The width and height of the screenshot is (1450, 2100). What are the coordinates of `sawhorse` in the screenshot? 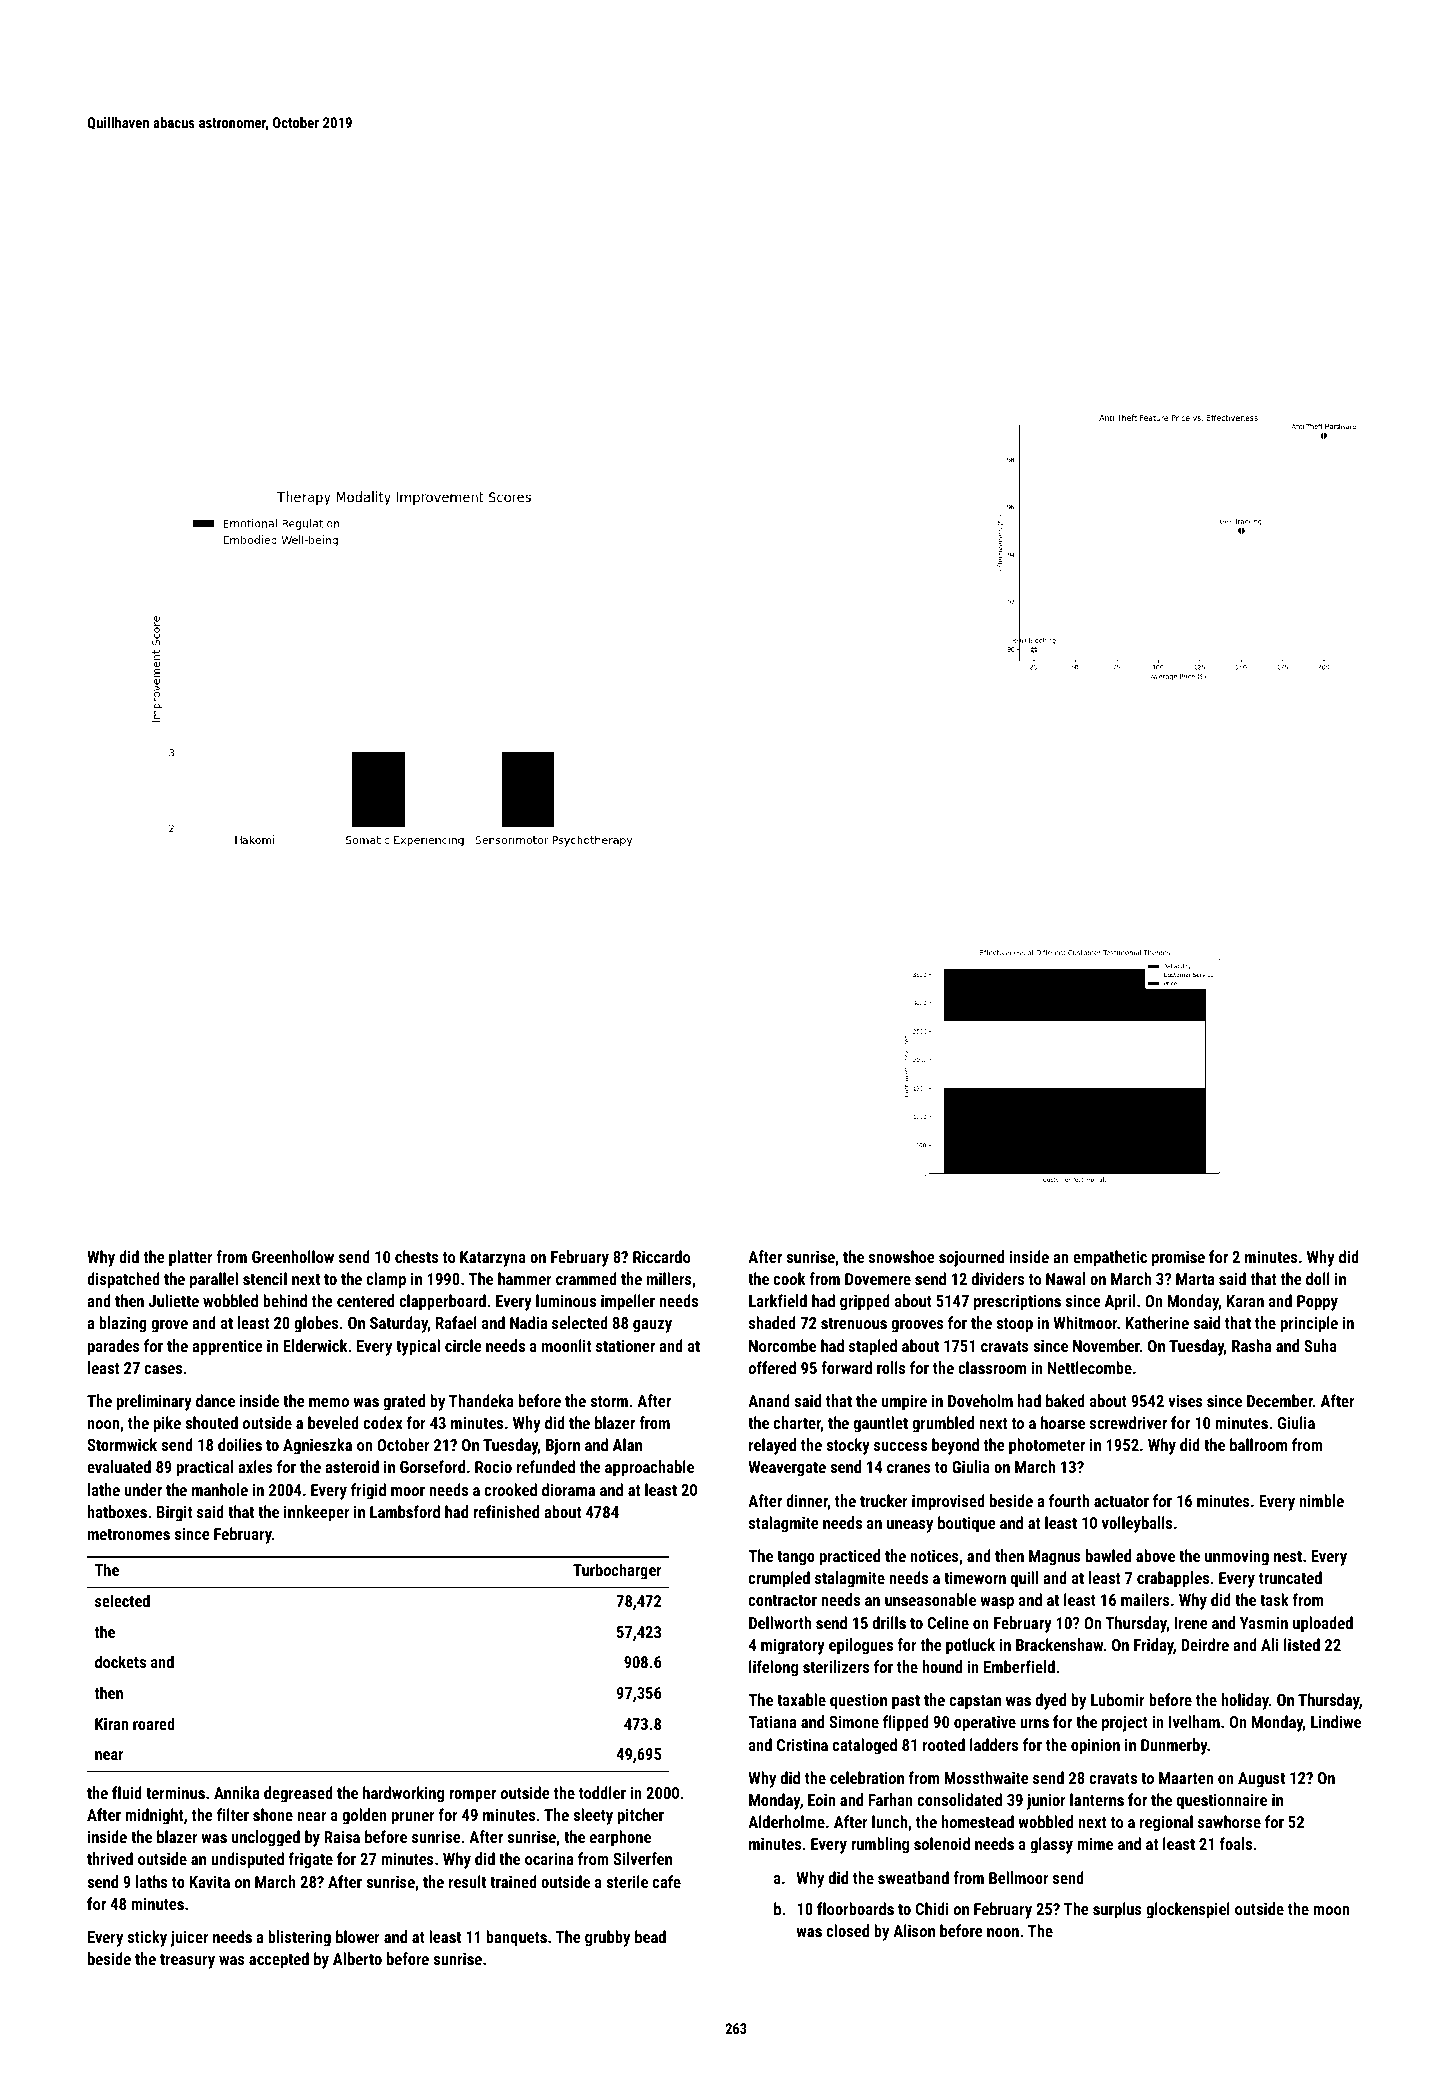 It's located at (1229, 1821).
